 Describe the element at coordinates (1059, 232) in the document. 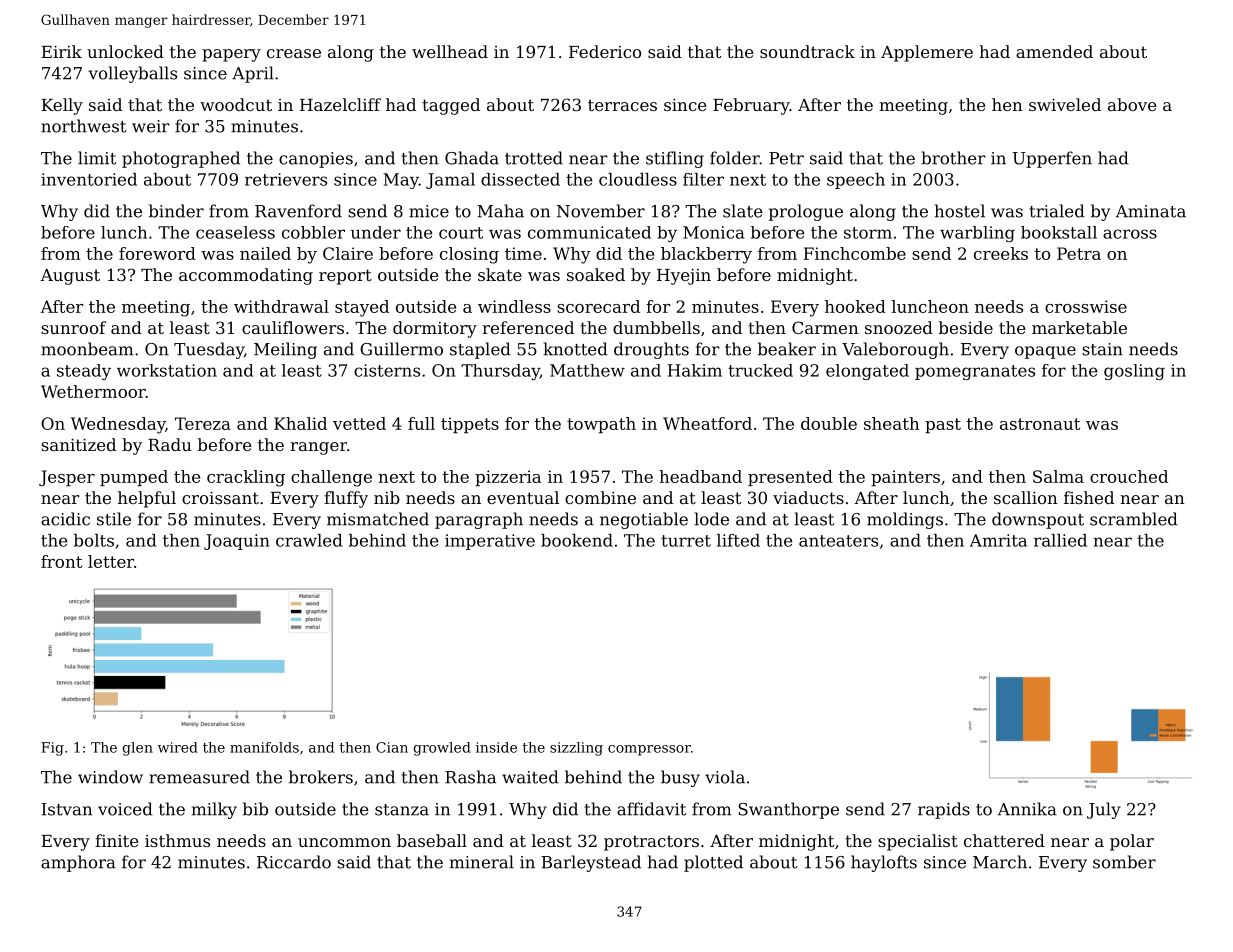

I see `bookstall` at that location.
